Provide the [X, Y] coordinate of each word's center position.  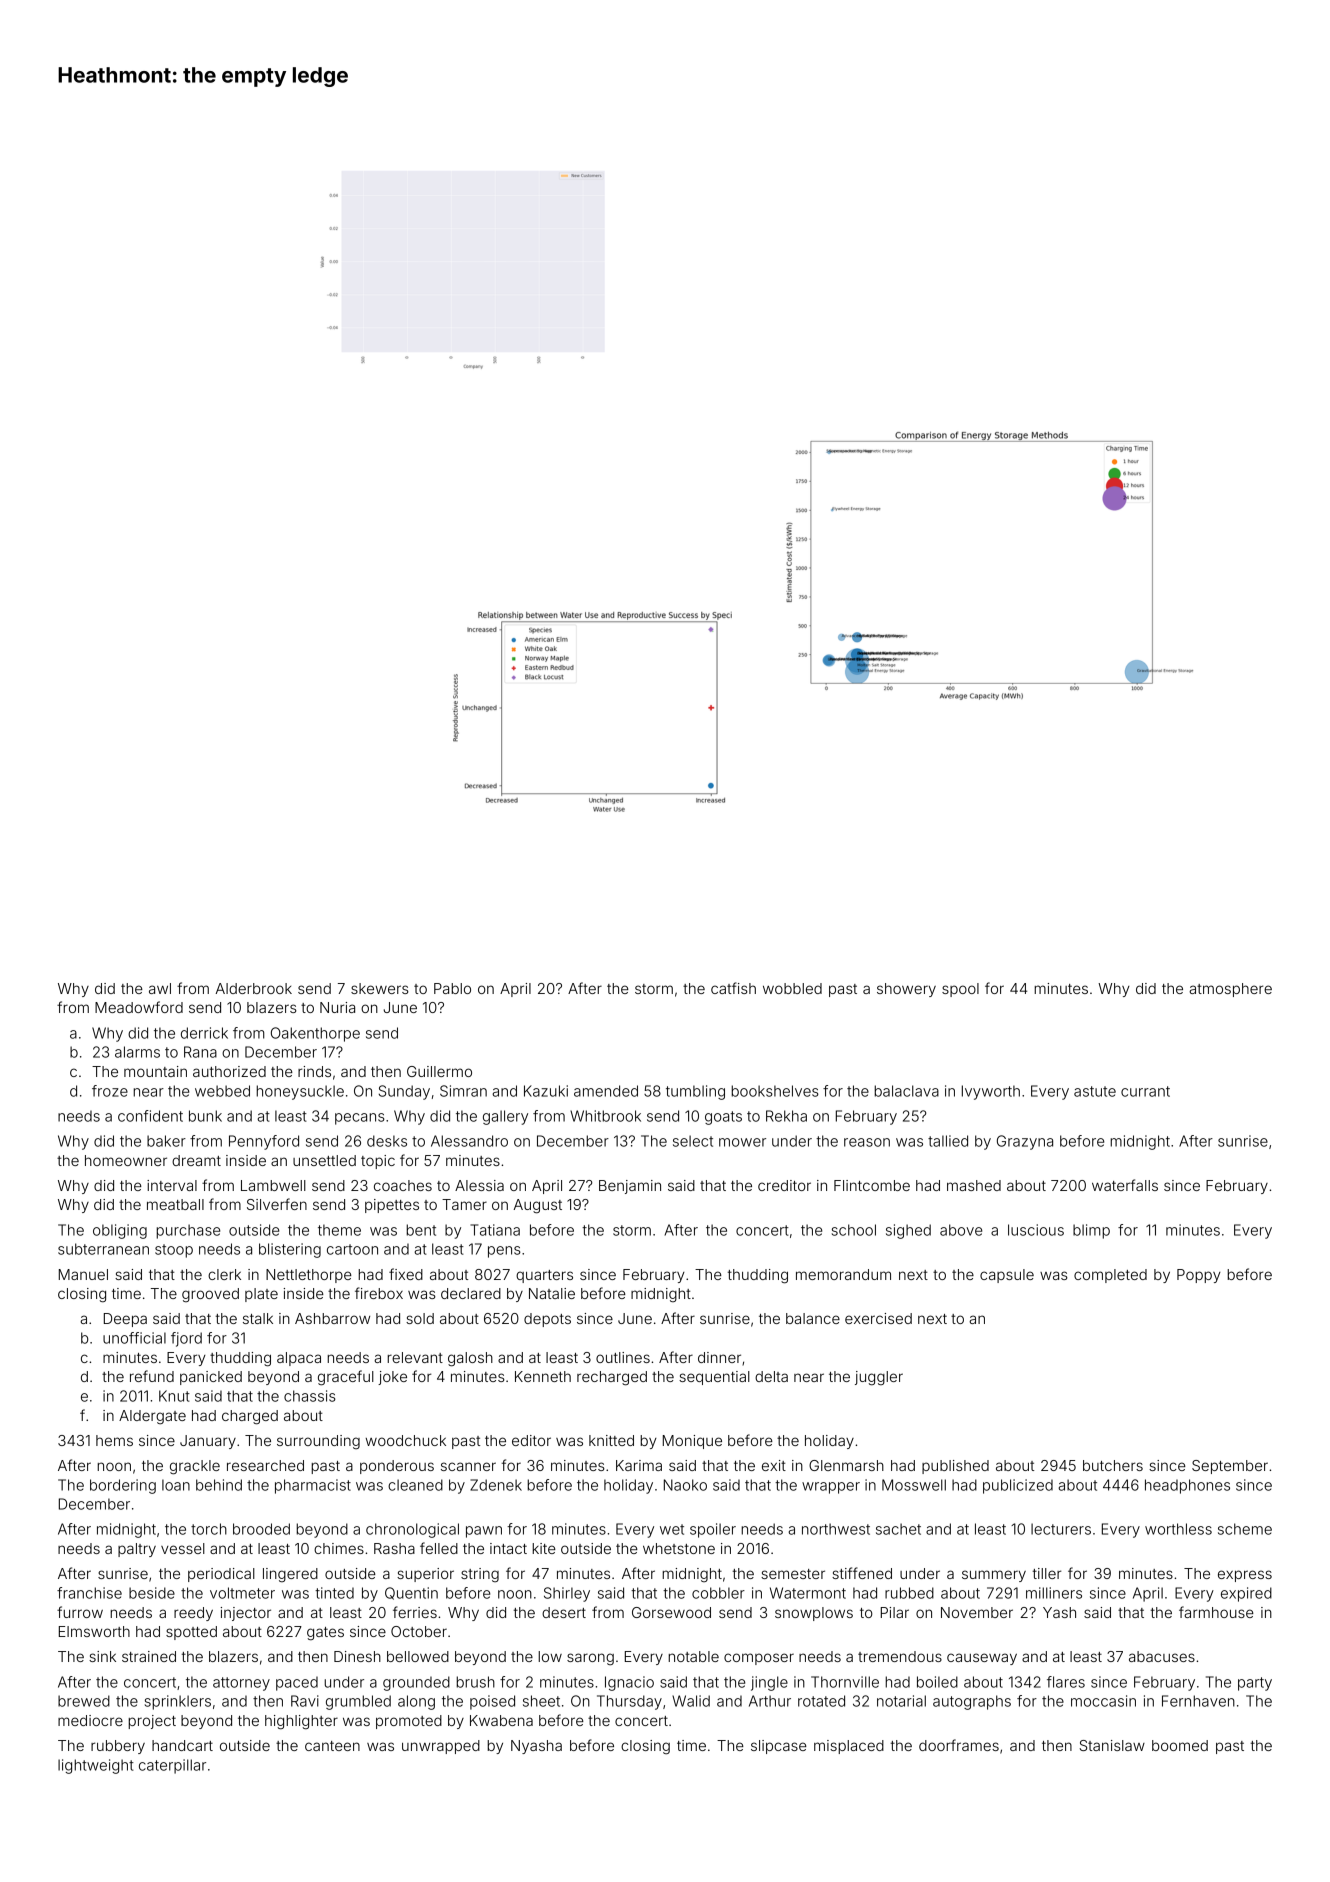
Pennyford [264, 1142]
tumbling [695, 1092]
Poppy [1199, 1276]
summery [994, 1576]
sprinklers [178, 1702]
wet [672, 1529]
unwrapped [441, 1747]
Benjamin [630, 1187]
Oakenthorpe [315, 1034]
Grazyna [1025, 1142]
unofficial [134, 1338]
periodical [221, 1575]
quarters [544, 1276]
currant [1145, 1091]
